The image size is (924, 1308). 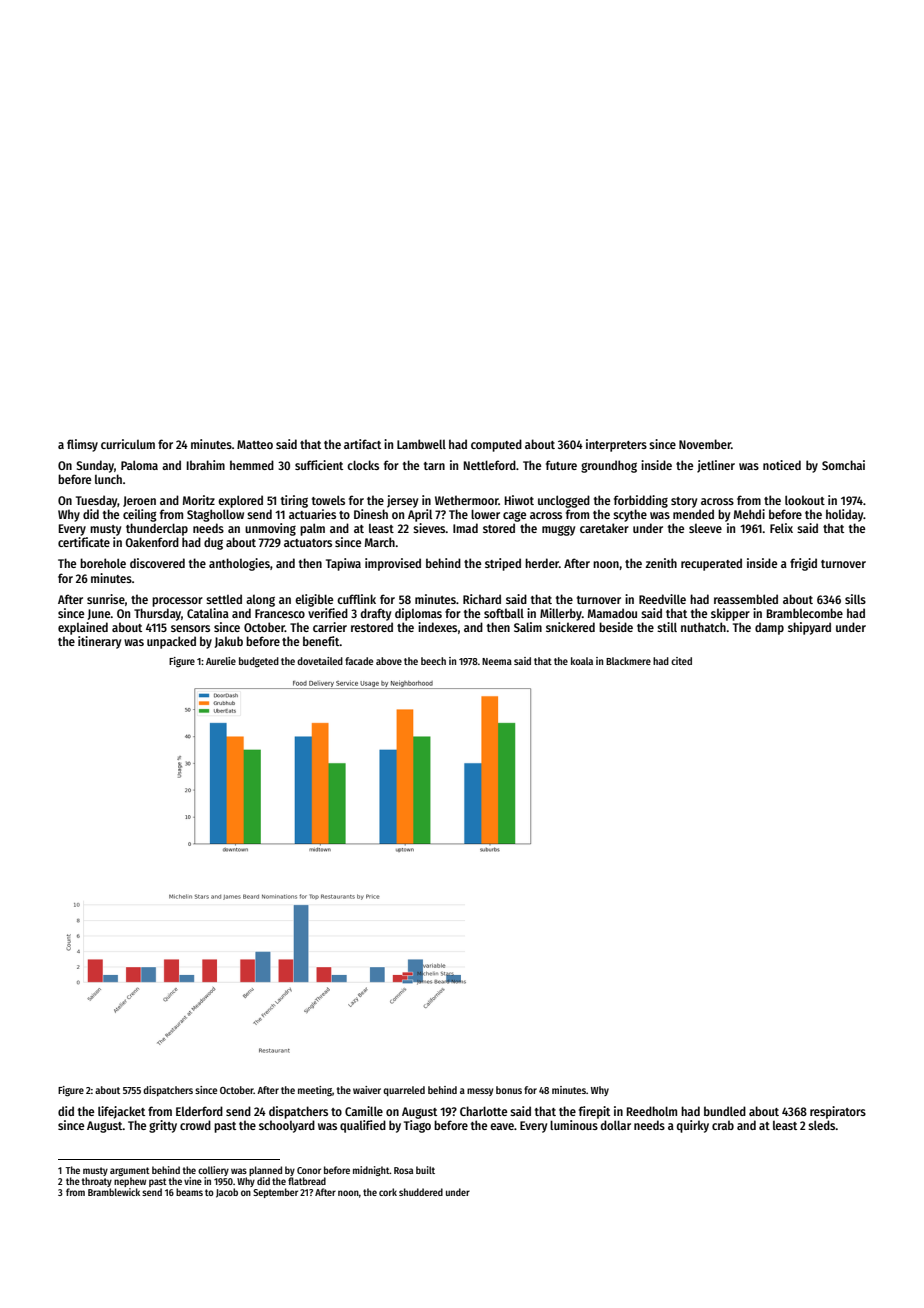 I want to click on frigid, so click(x=803, y=564).
